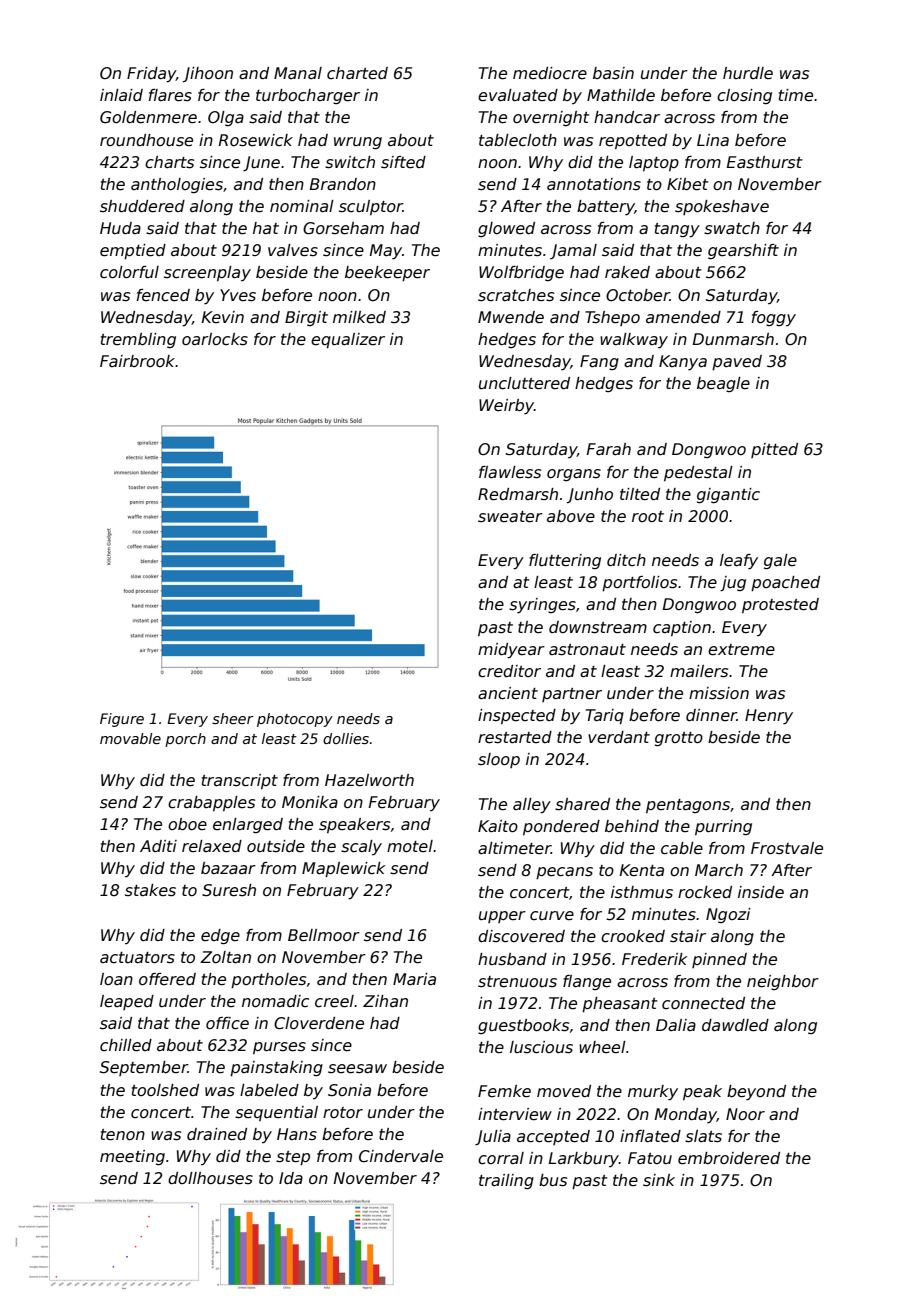 The width and height of the document is (924, 1308). I want to click on glowed, so click(506, 229).
